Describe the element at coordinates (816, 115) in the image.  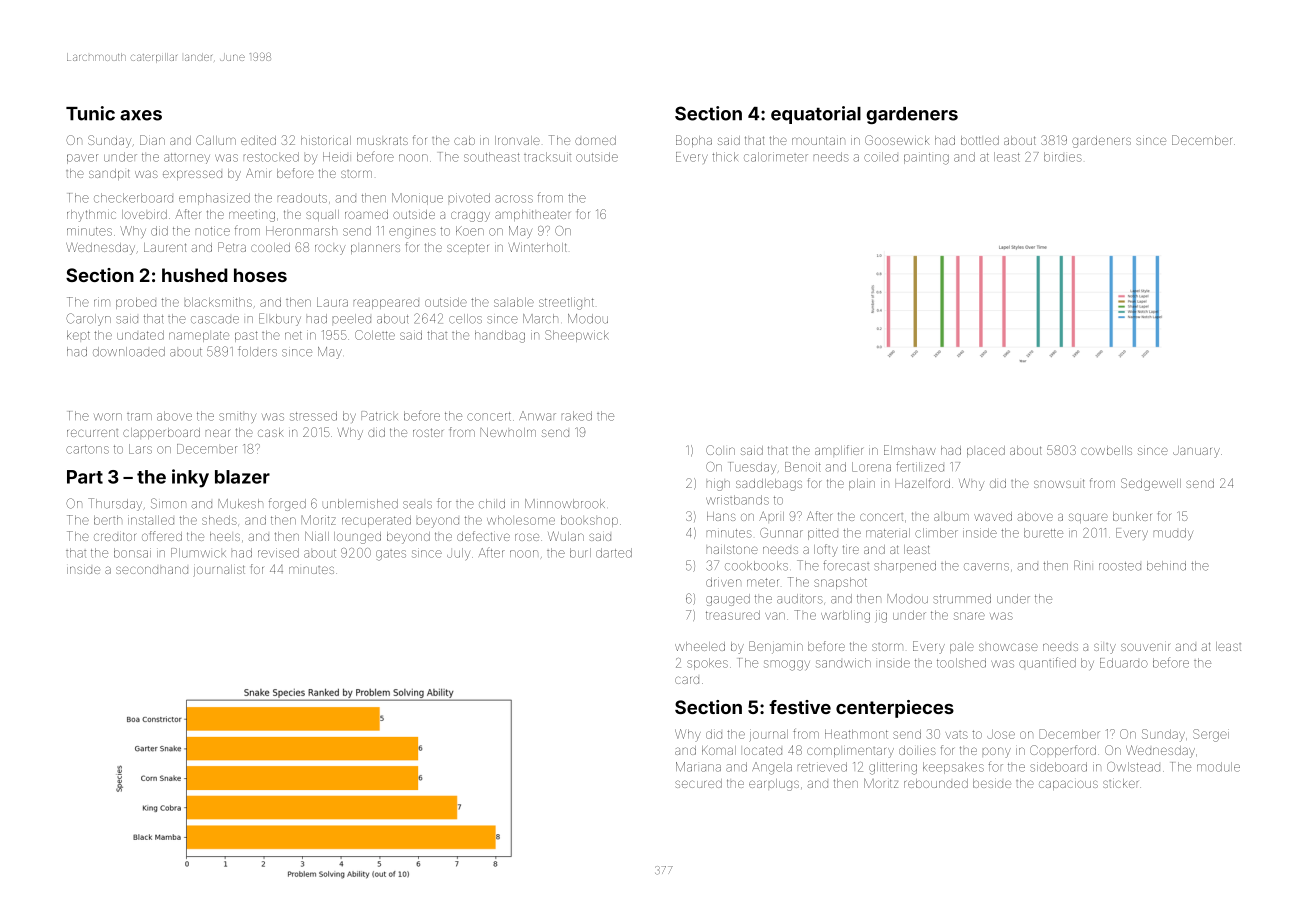
I see `equatorial` at that location.
